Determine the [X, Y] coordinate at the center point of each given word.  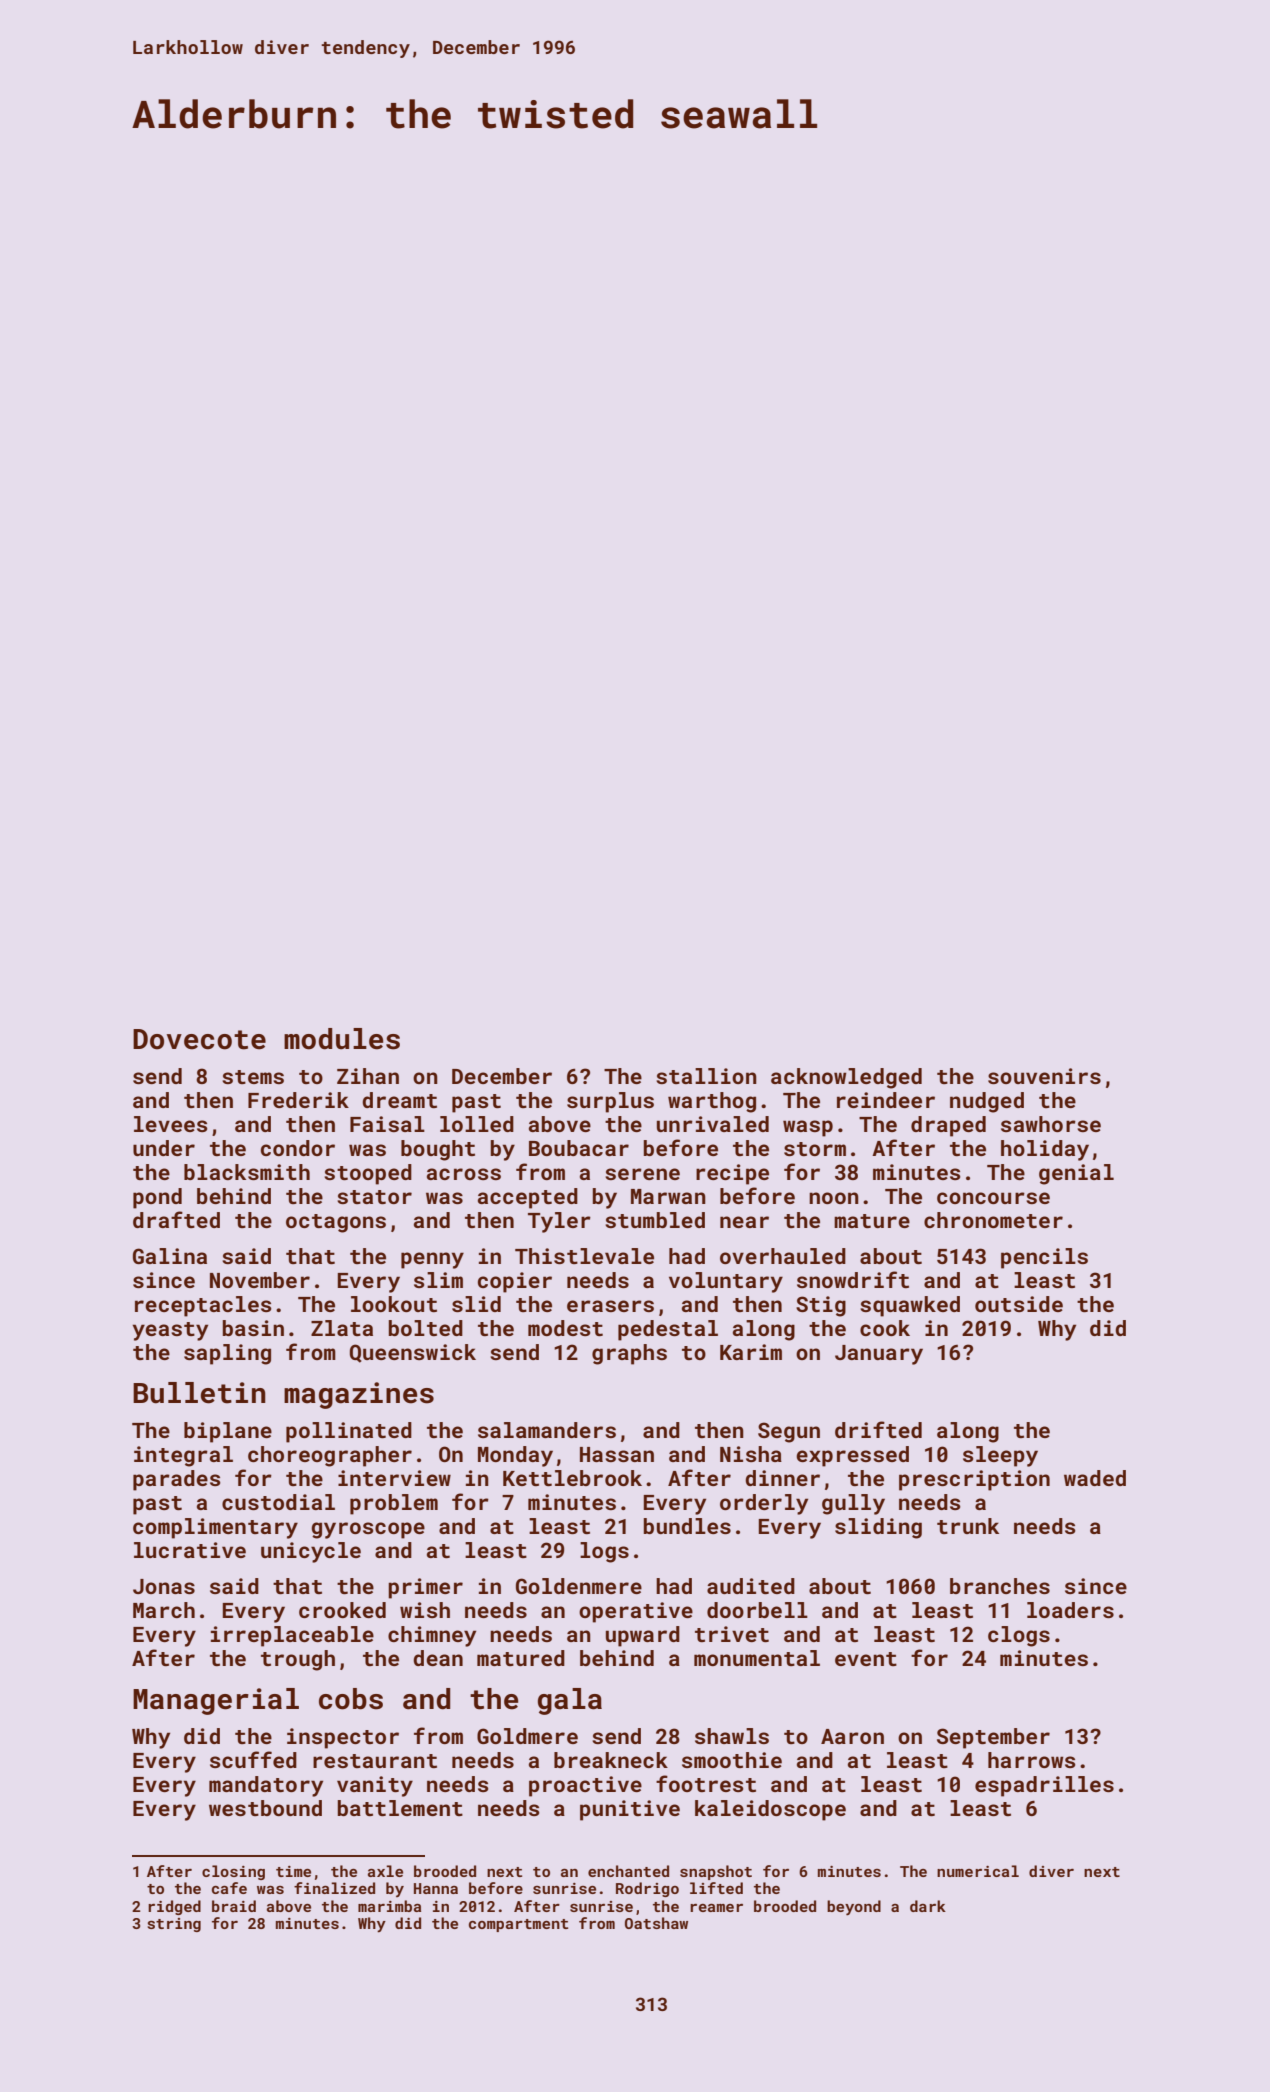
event [866, 1659]
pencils [1044, 1258]
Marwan [668, 1196]
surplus [610, 1102]
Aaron [852, 1736]
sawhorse [1051, 1124]
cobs [351, 1699]
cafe [229, 1888]
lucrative [190, 1550]
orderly [764, 1504]
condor [298, 1148]
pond [157, 1198]
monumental [757, 1658]
